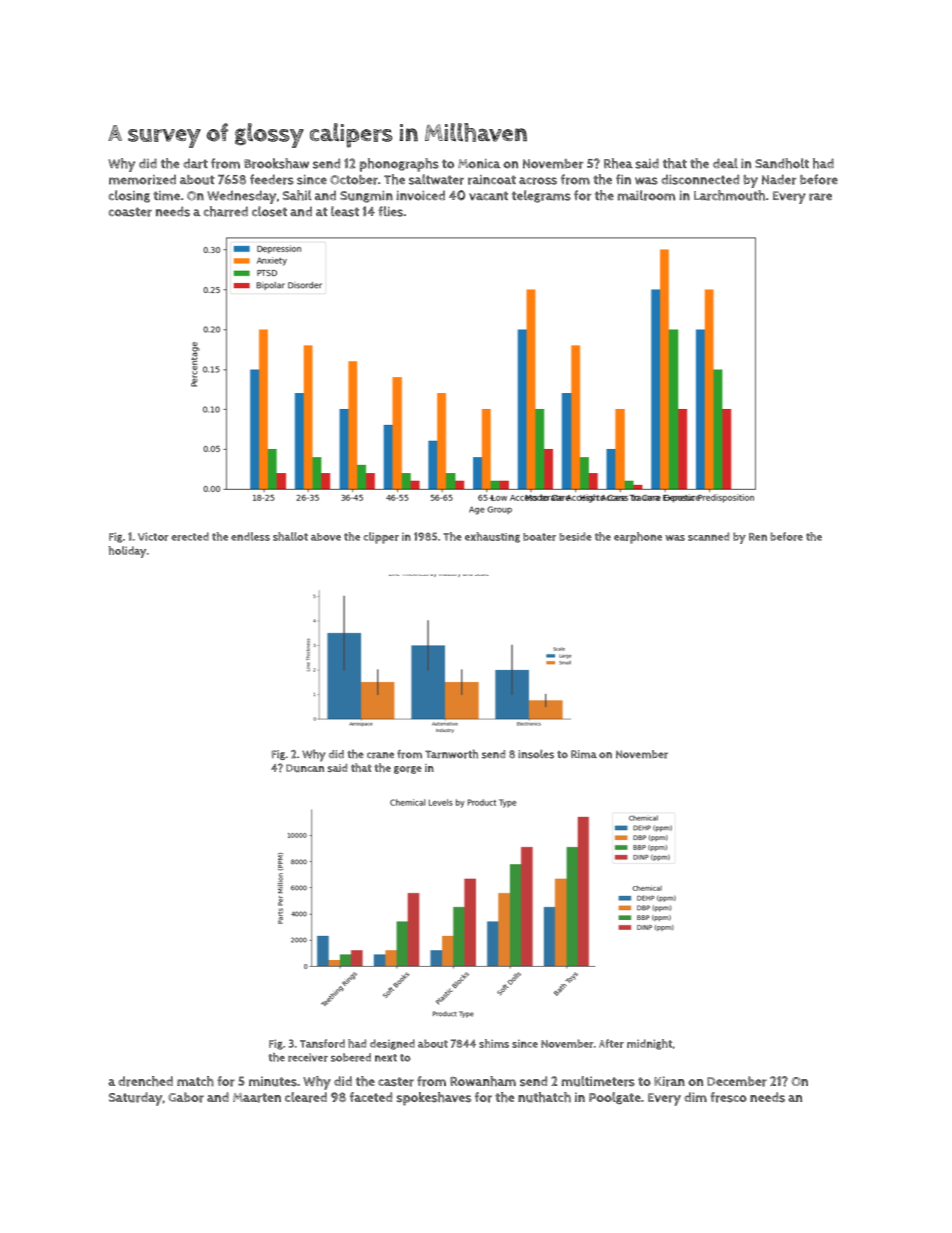 Image resolution: width=952 pixels, height=1233 pixels. Describe the element at coordinates (479, 163) in the screenshot. I see `Monica` at that location.
